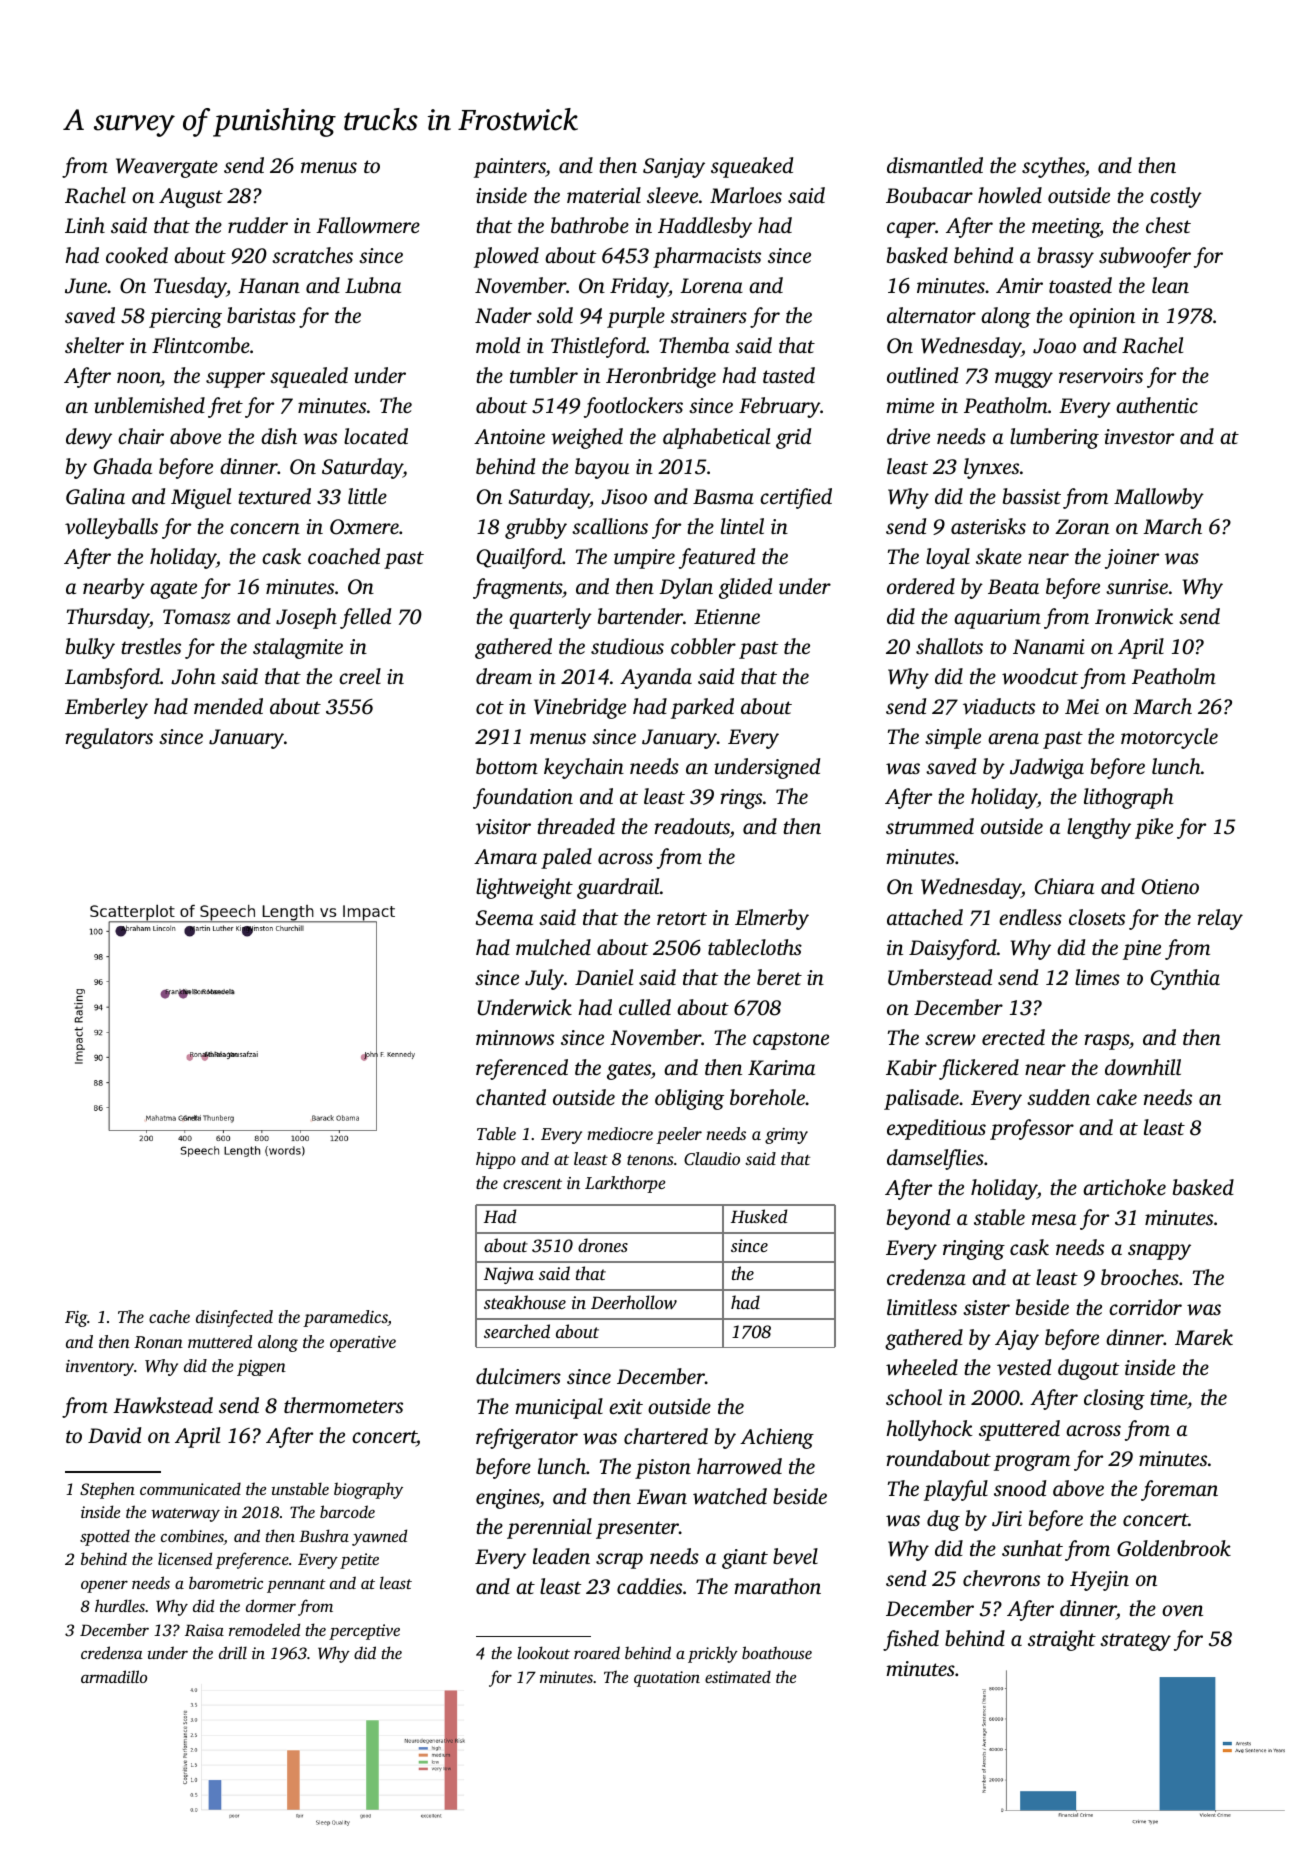  Describe the element at coordinates (510, 168) in the screenshot. I see `painters` at that location.
